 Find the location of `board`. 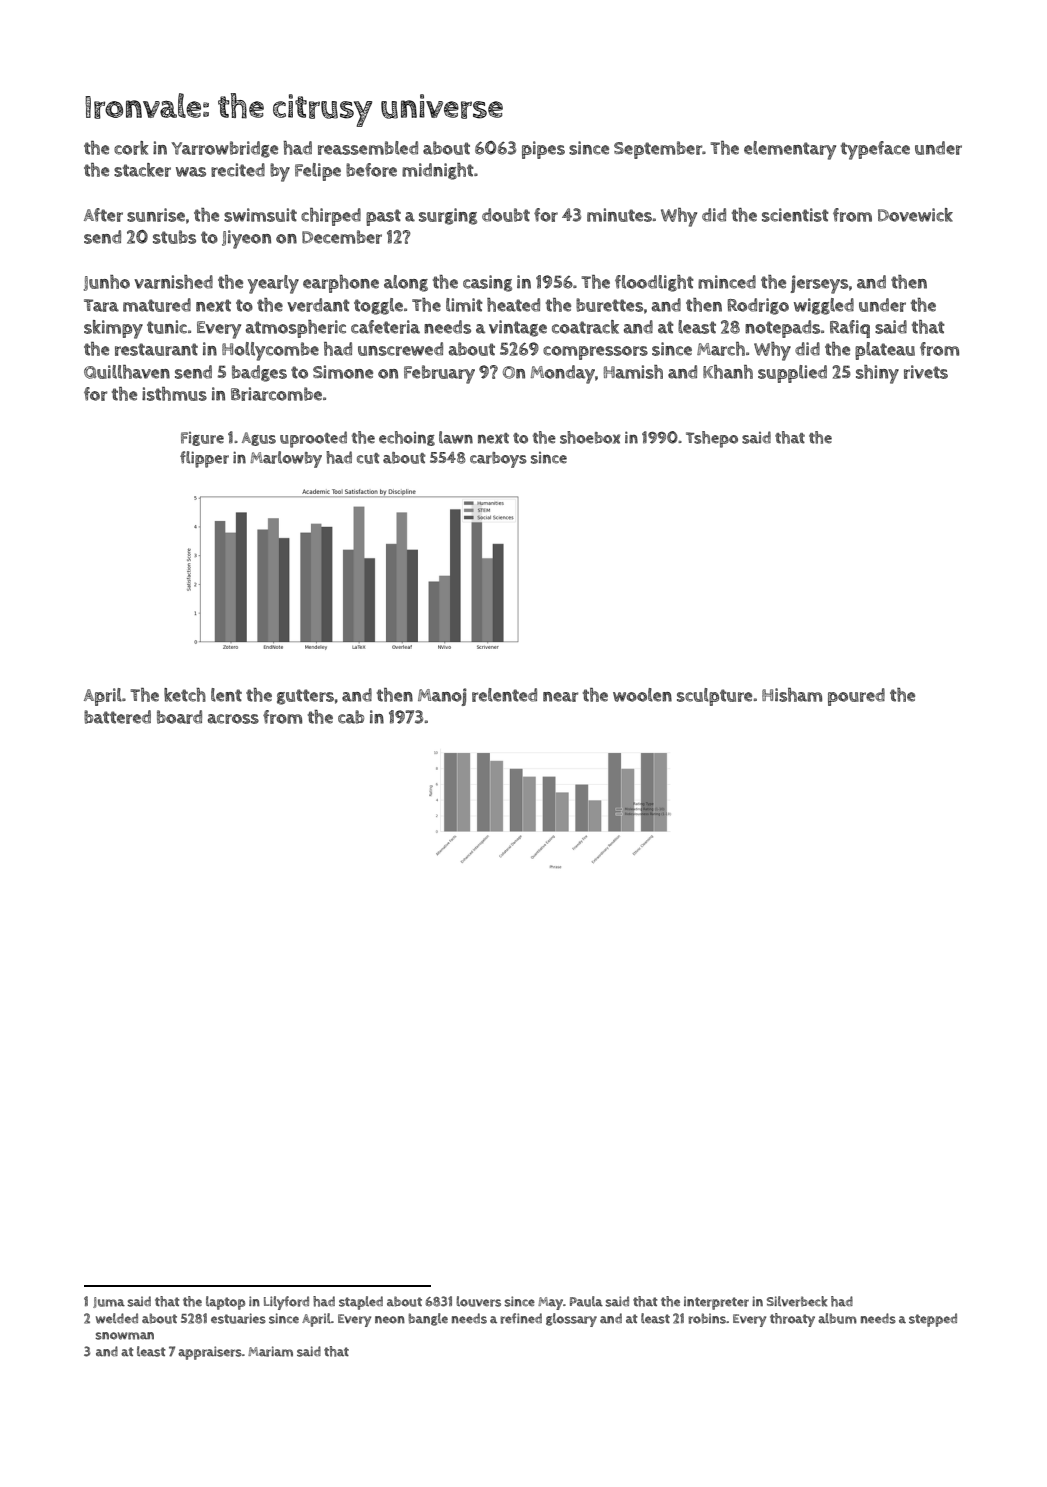

board is located at coordinates (179, 717).
